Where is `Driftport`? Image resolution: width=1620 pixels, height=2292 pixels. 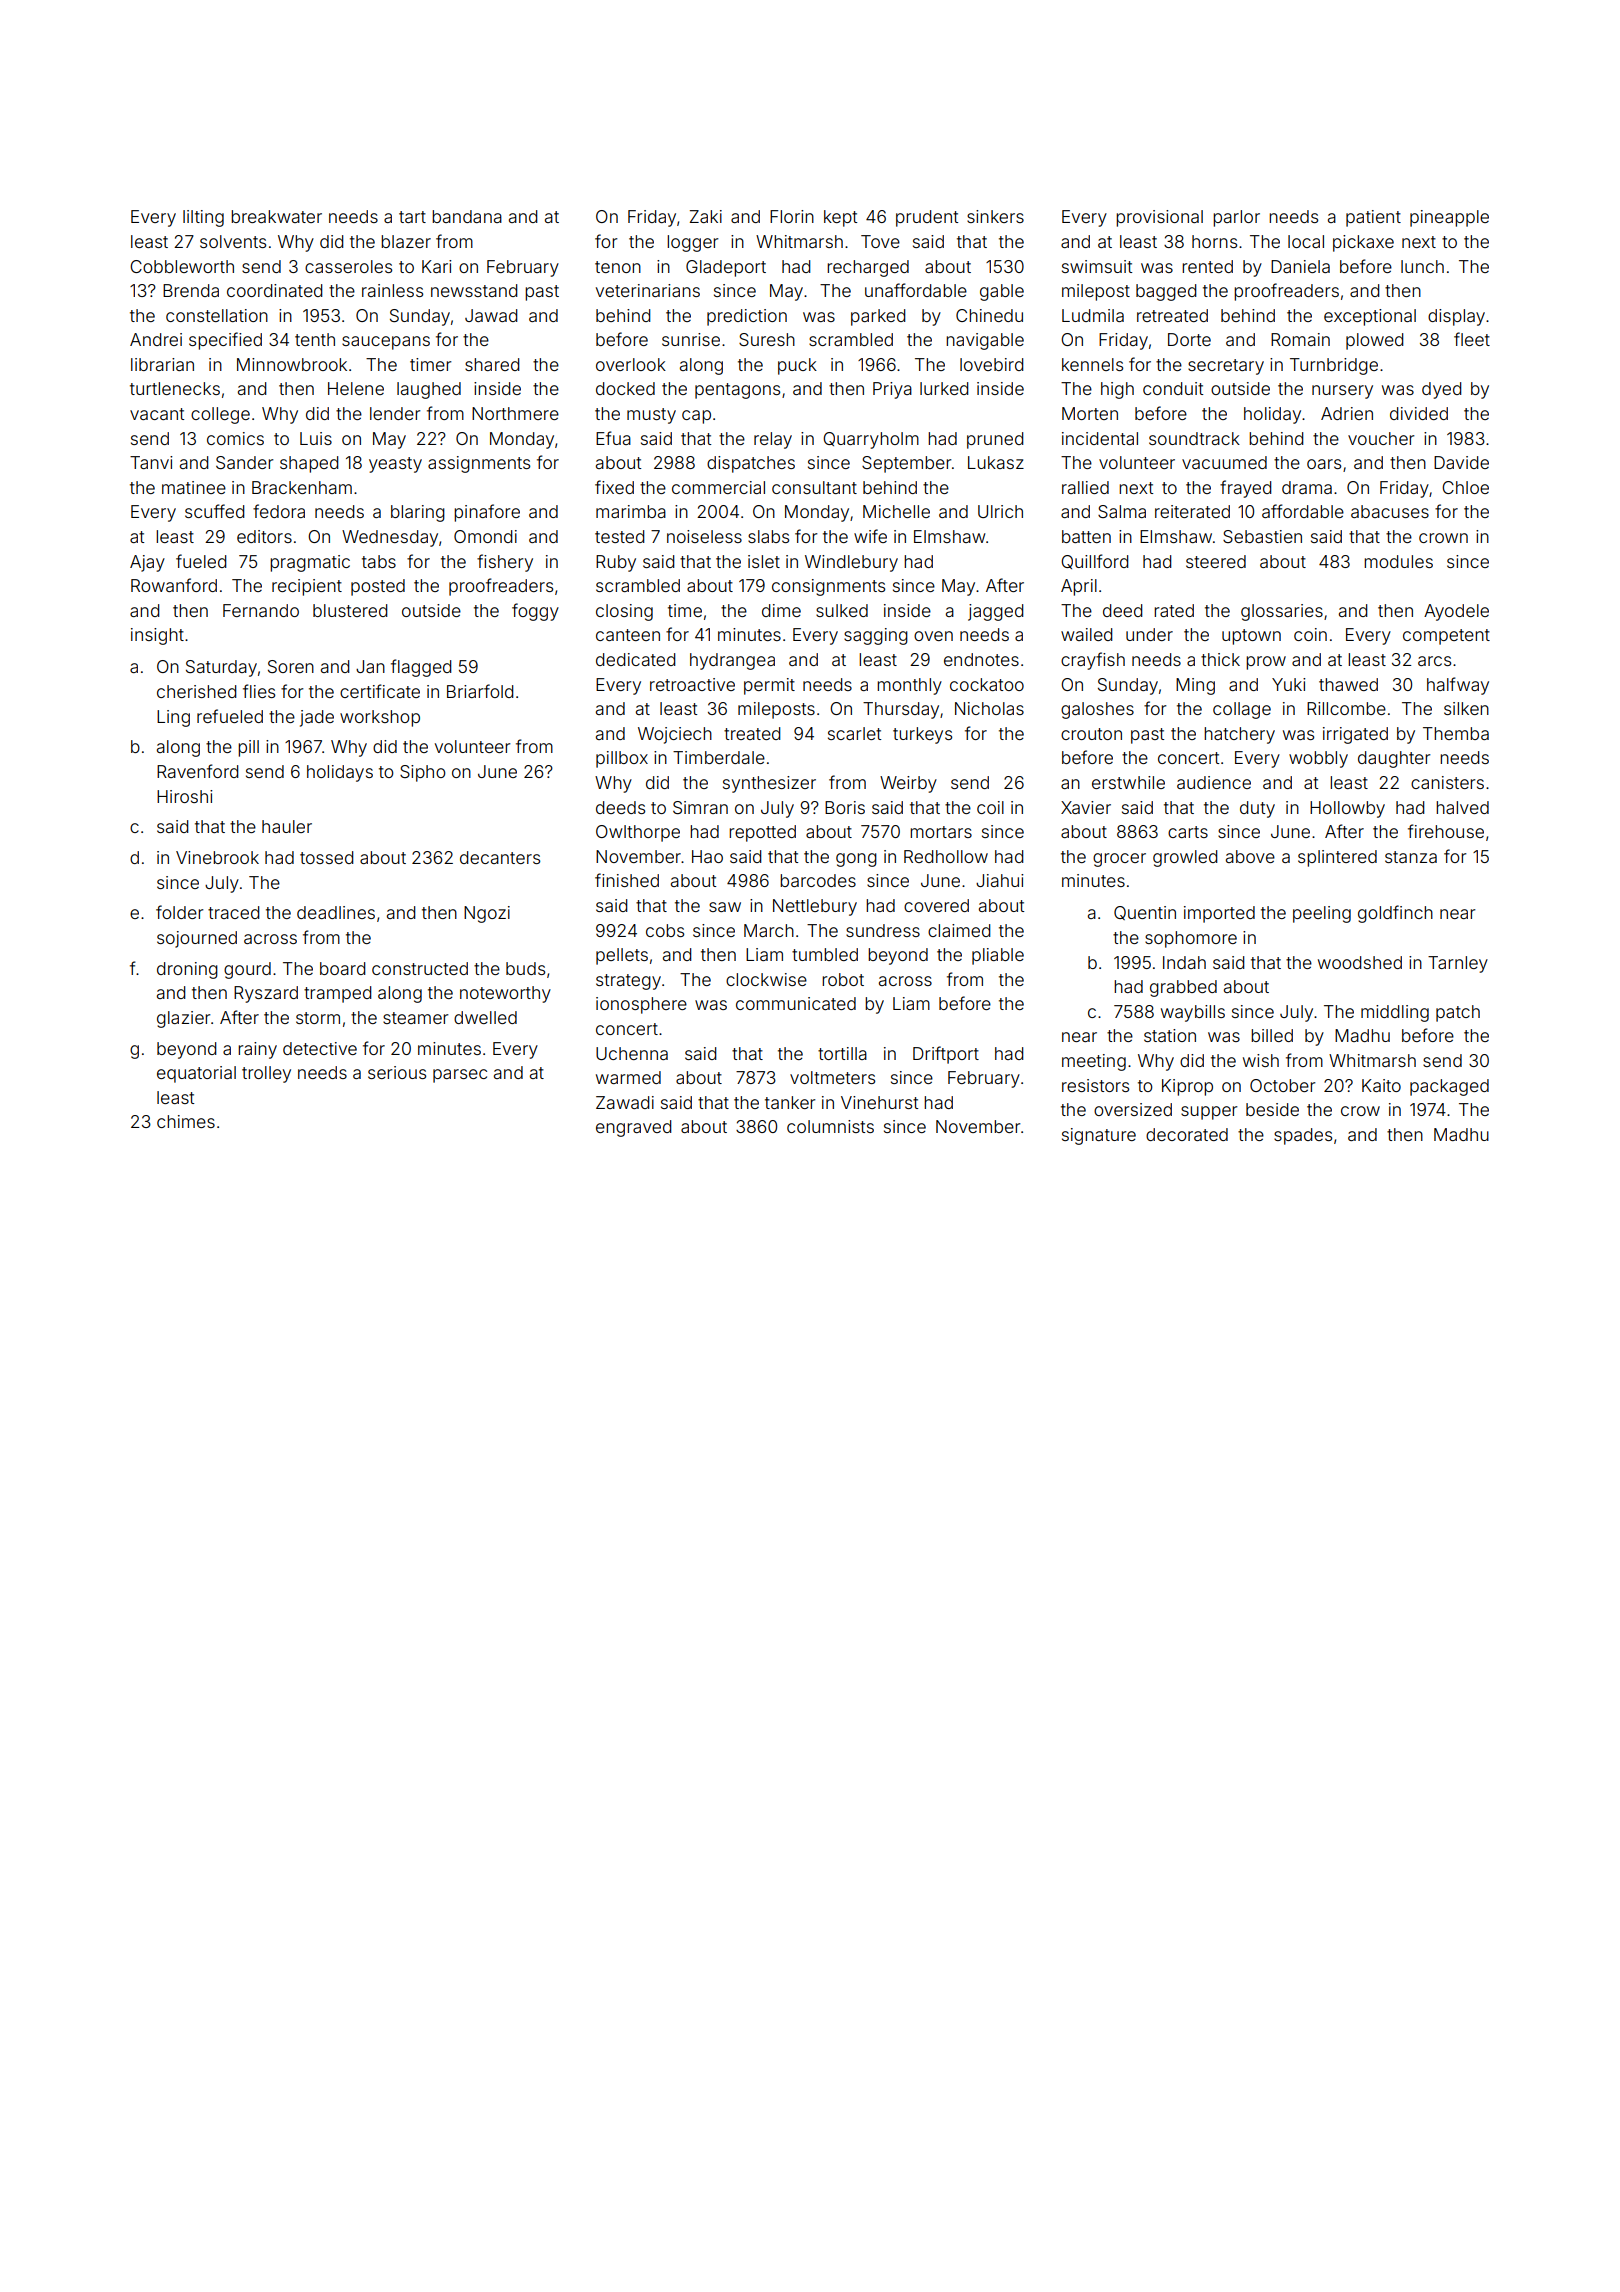 Driftport is located at coordinates (946, 1055).
